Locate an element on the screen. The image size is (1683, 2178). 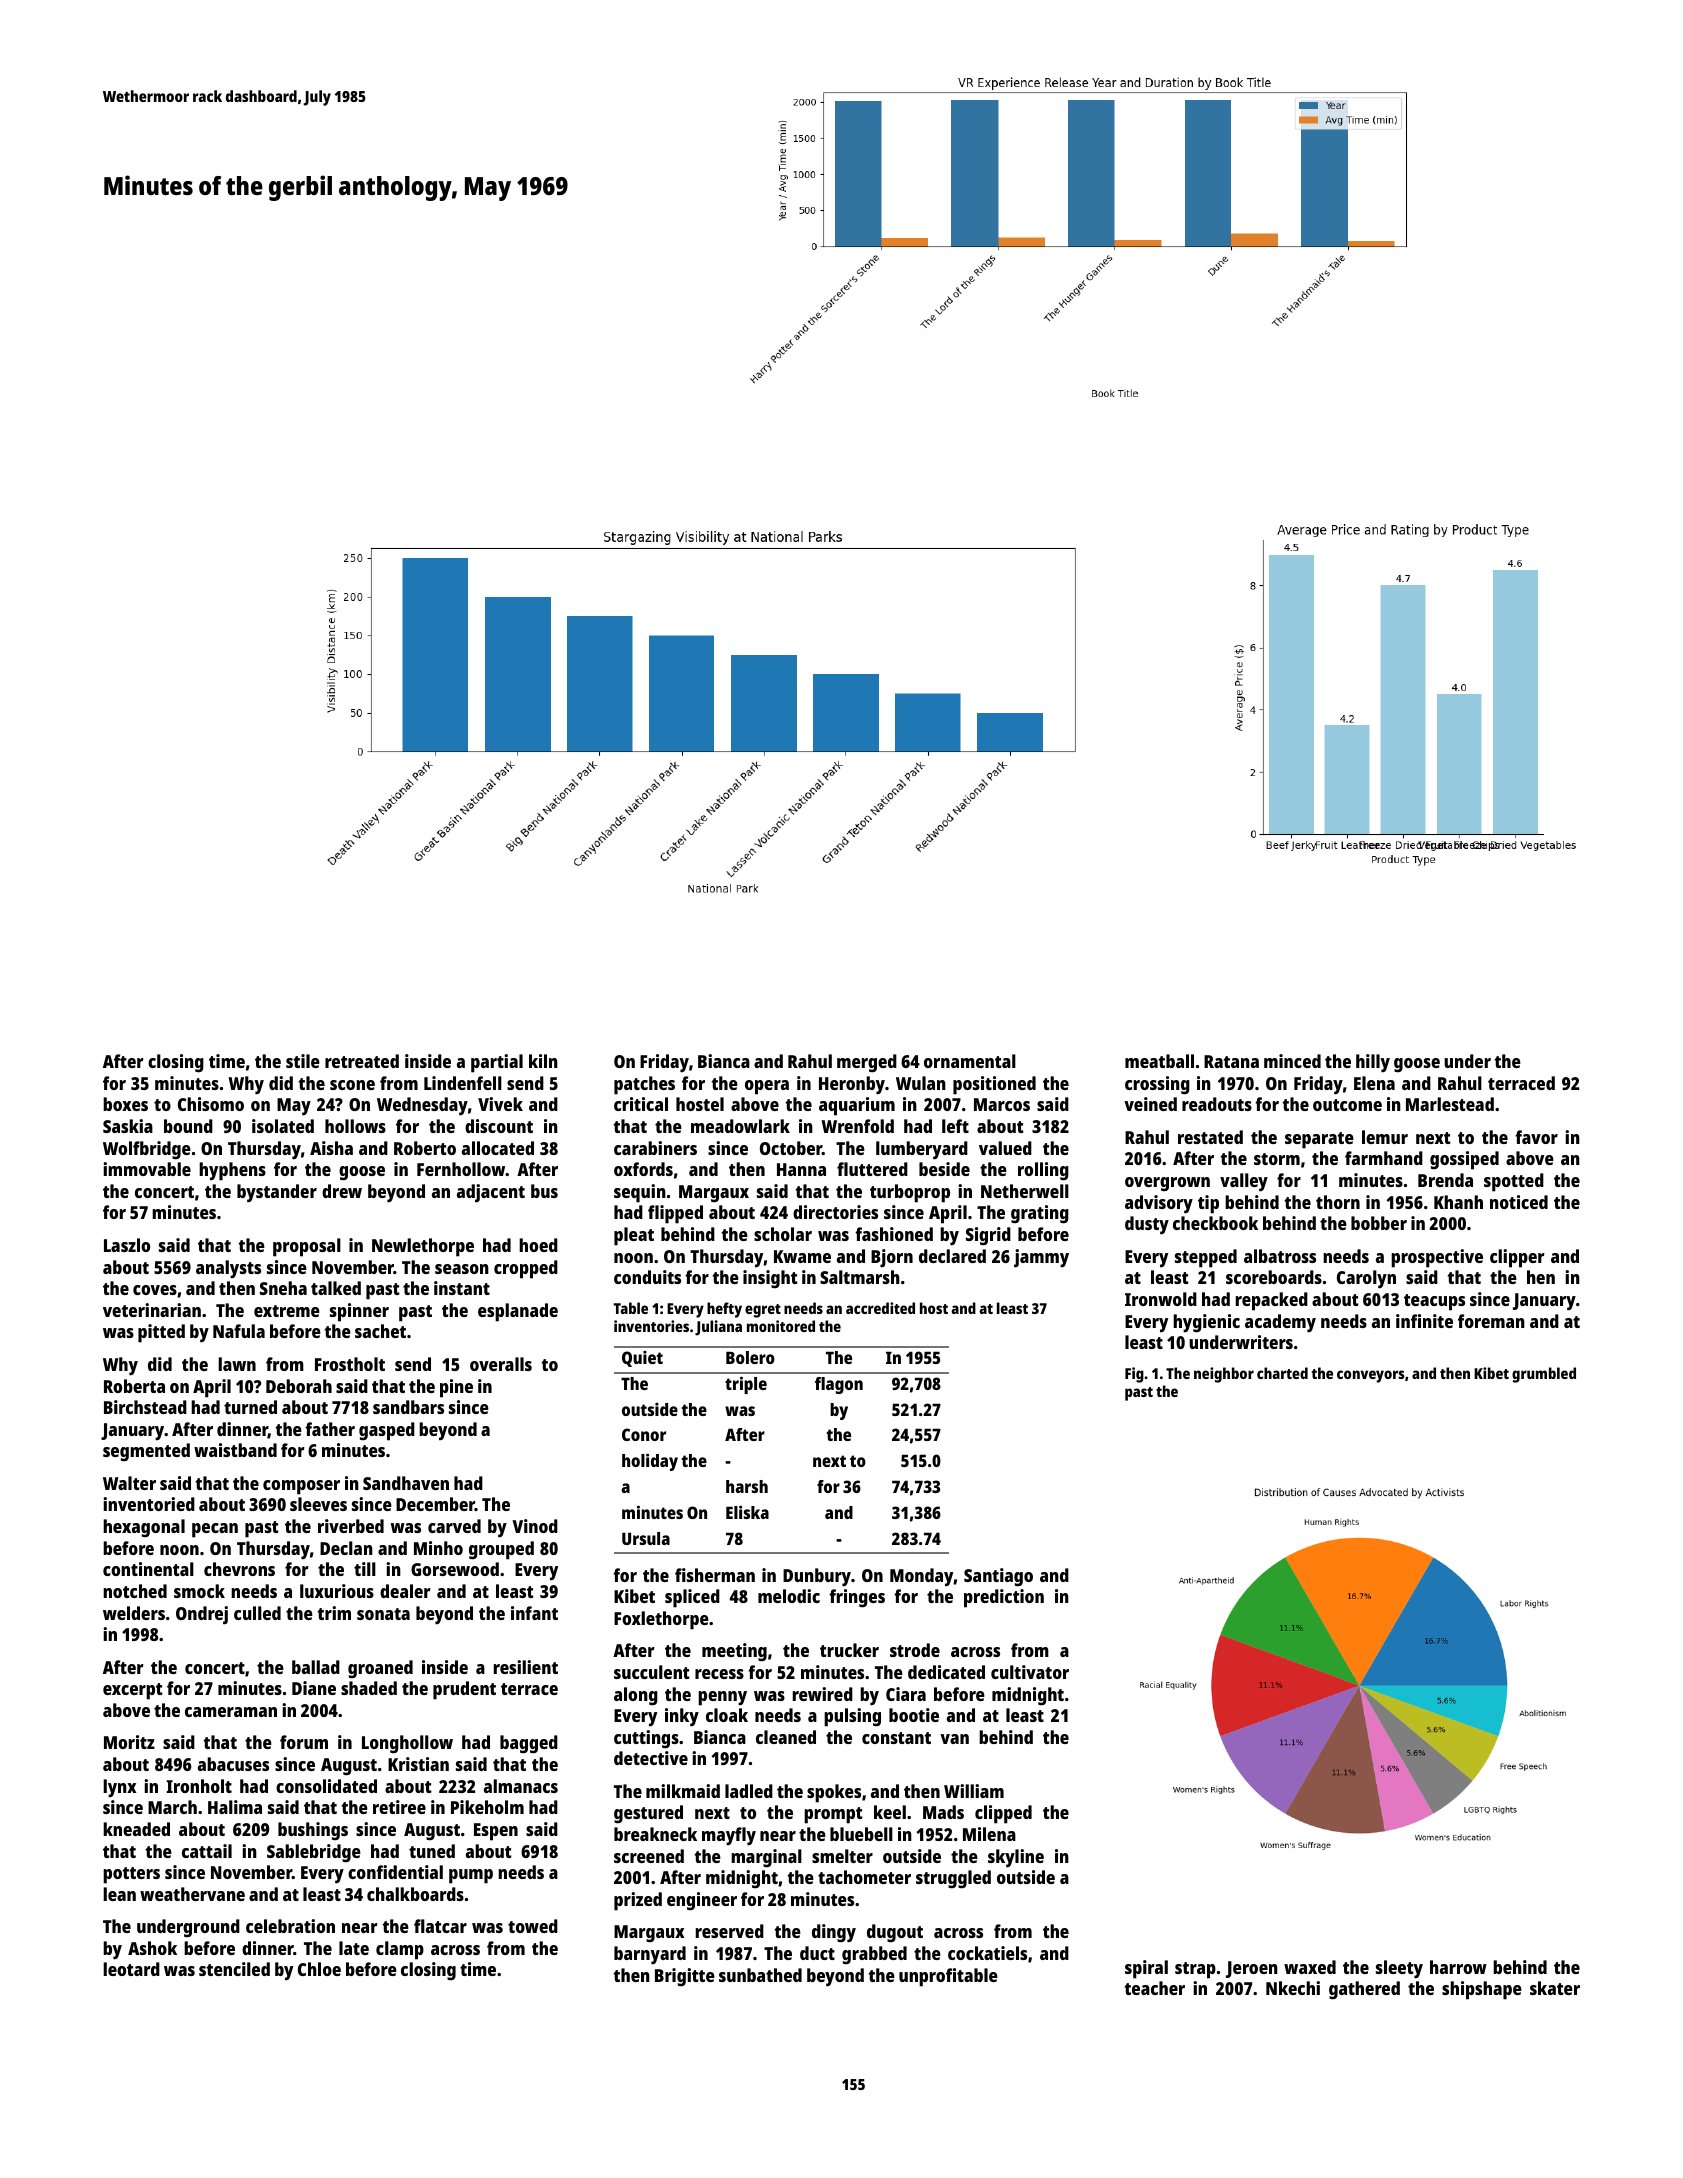
noticed is located at coordinates (1519, 1202).
